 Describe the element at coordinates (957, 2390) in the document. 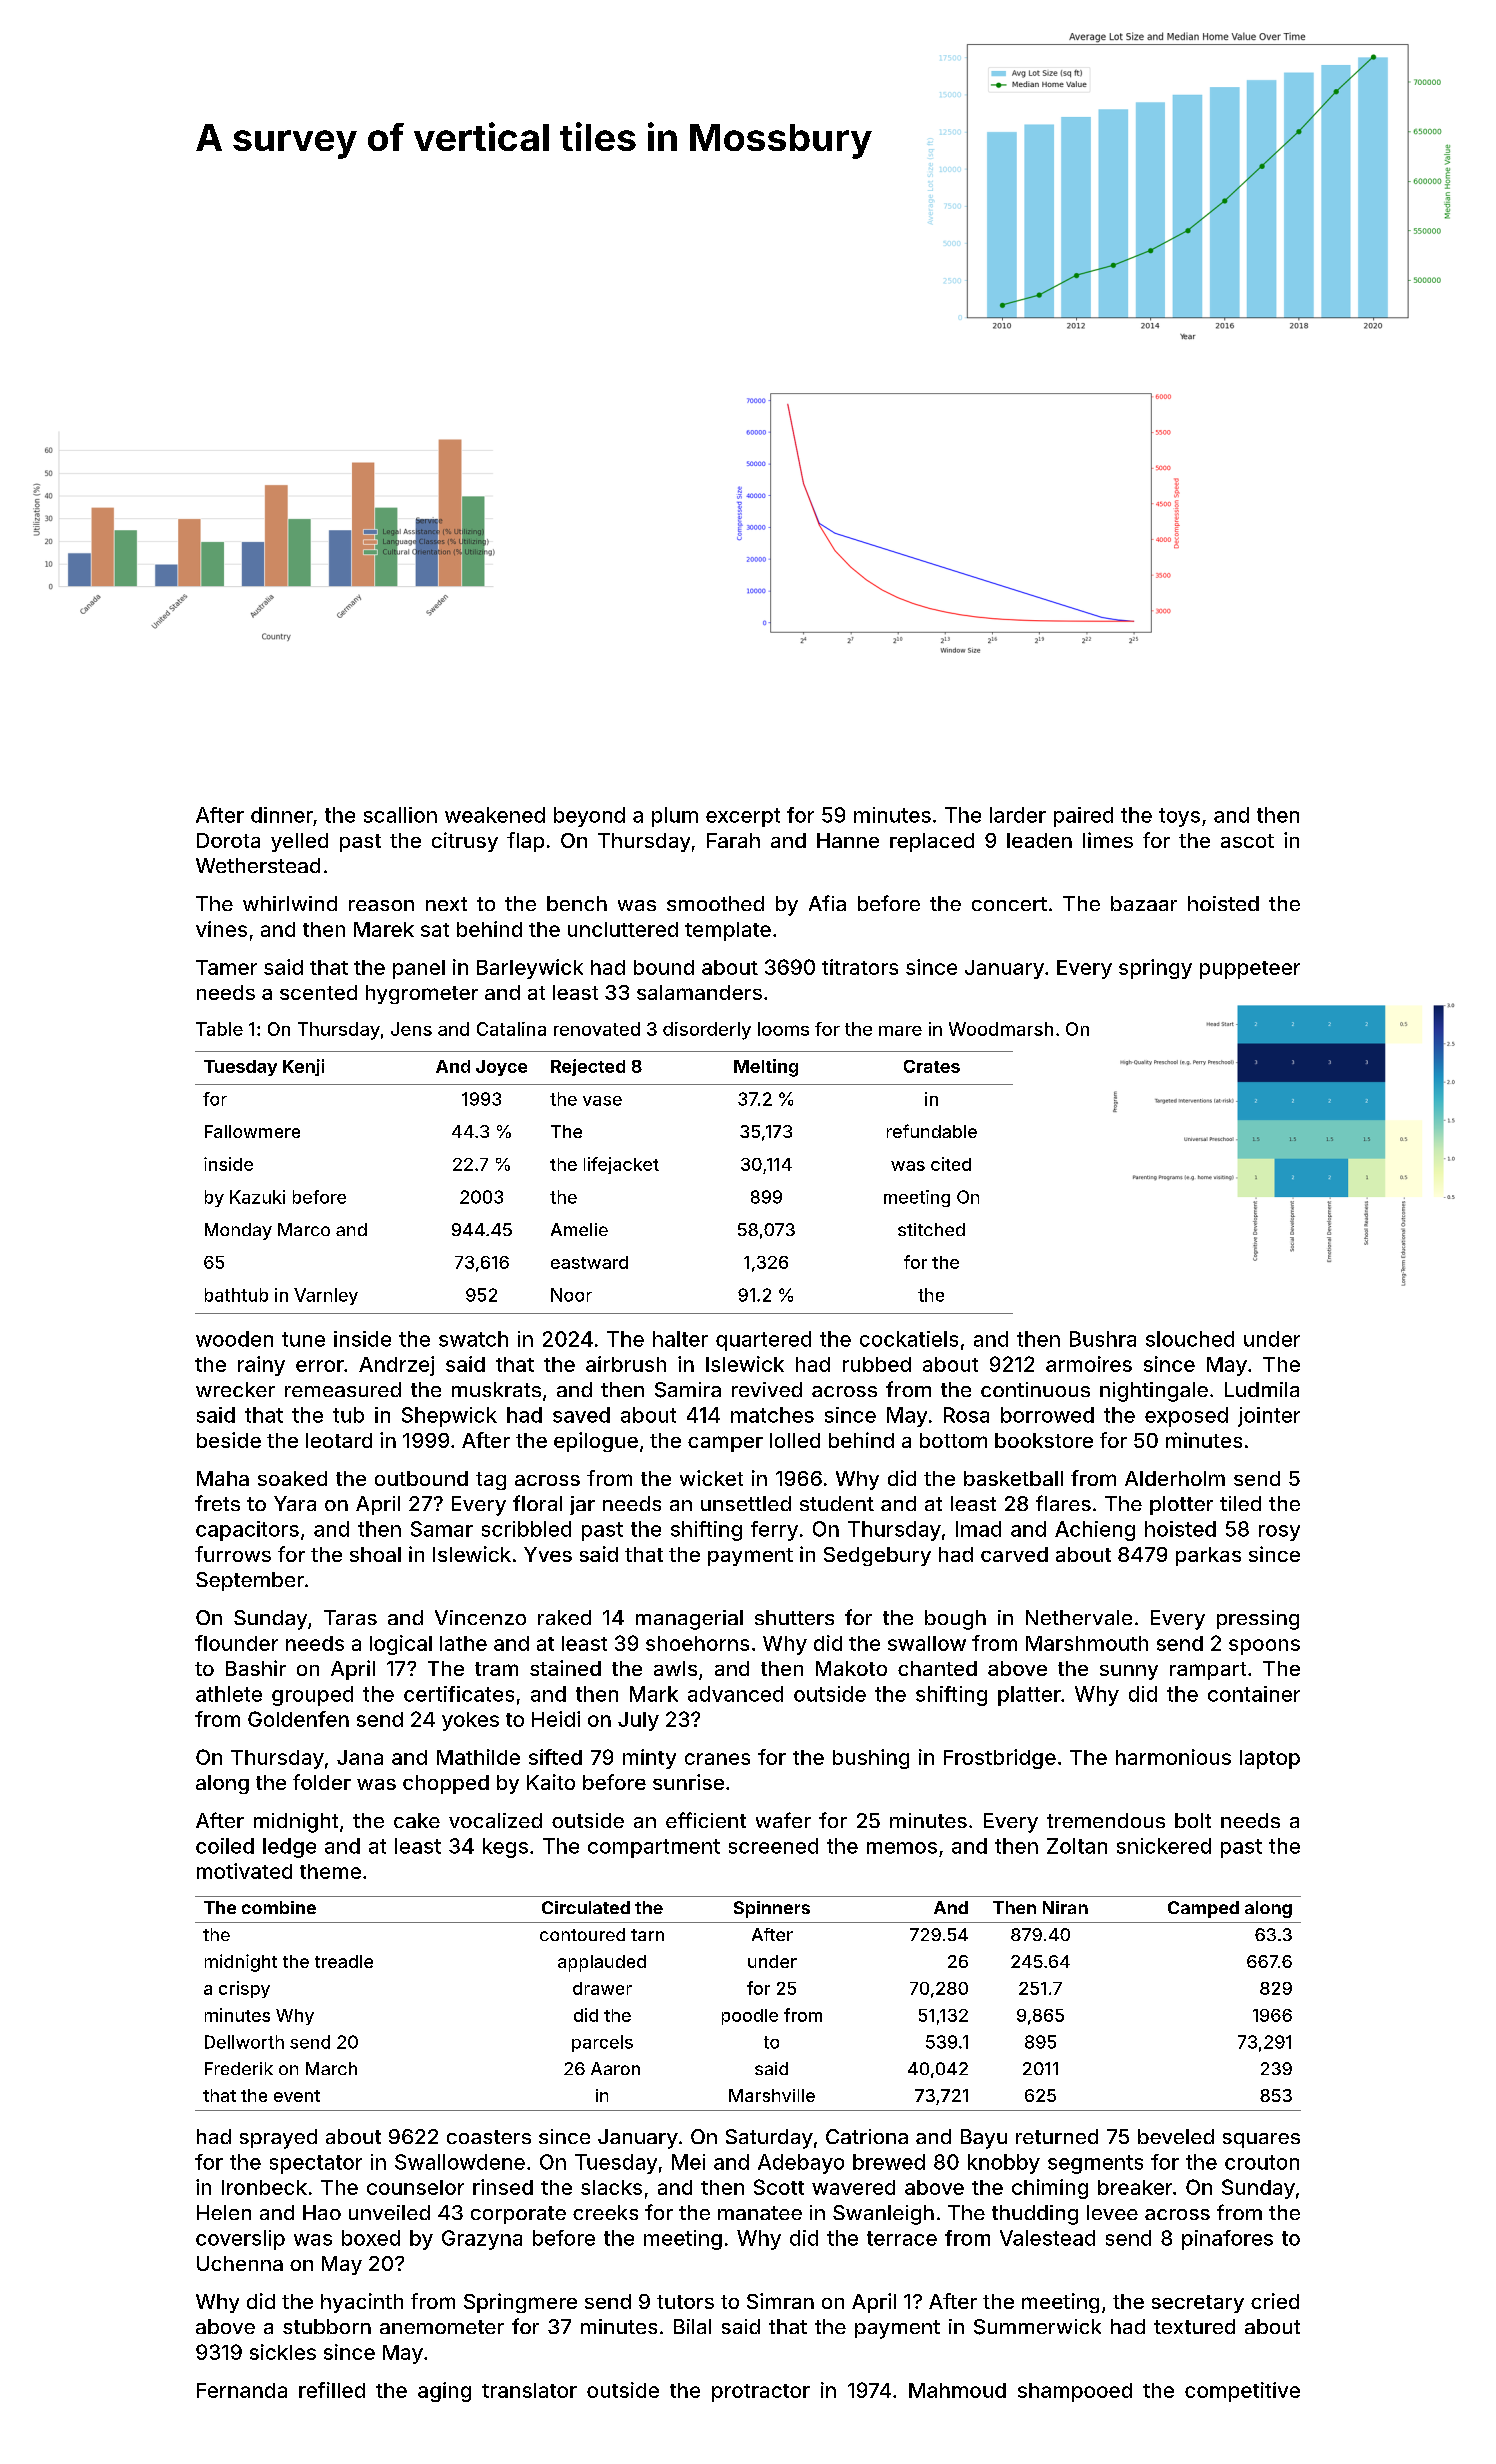

I see `Mahmoud` at that location.
